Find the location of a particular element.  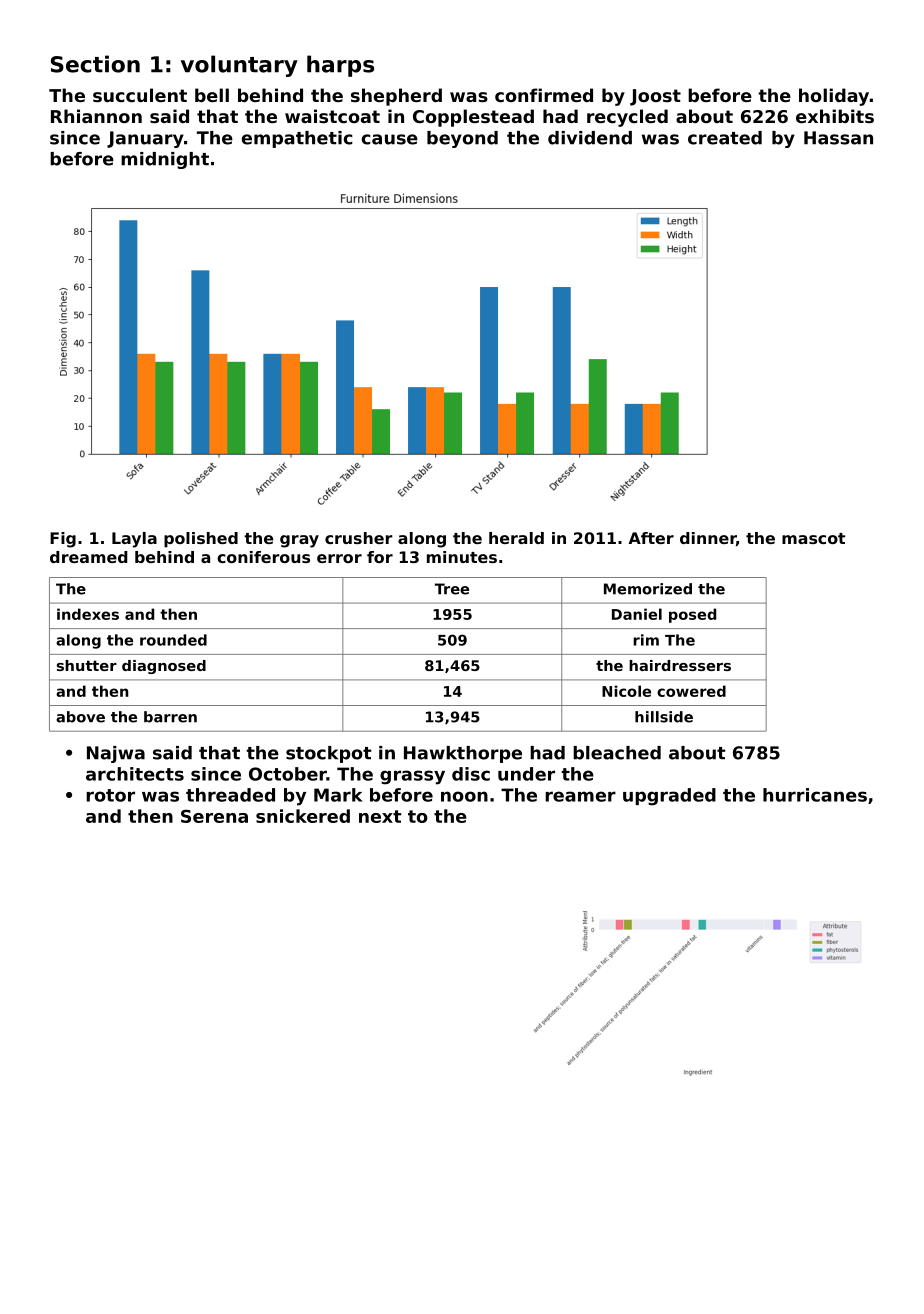

waistcoat is located at coordinates (332, 116).
